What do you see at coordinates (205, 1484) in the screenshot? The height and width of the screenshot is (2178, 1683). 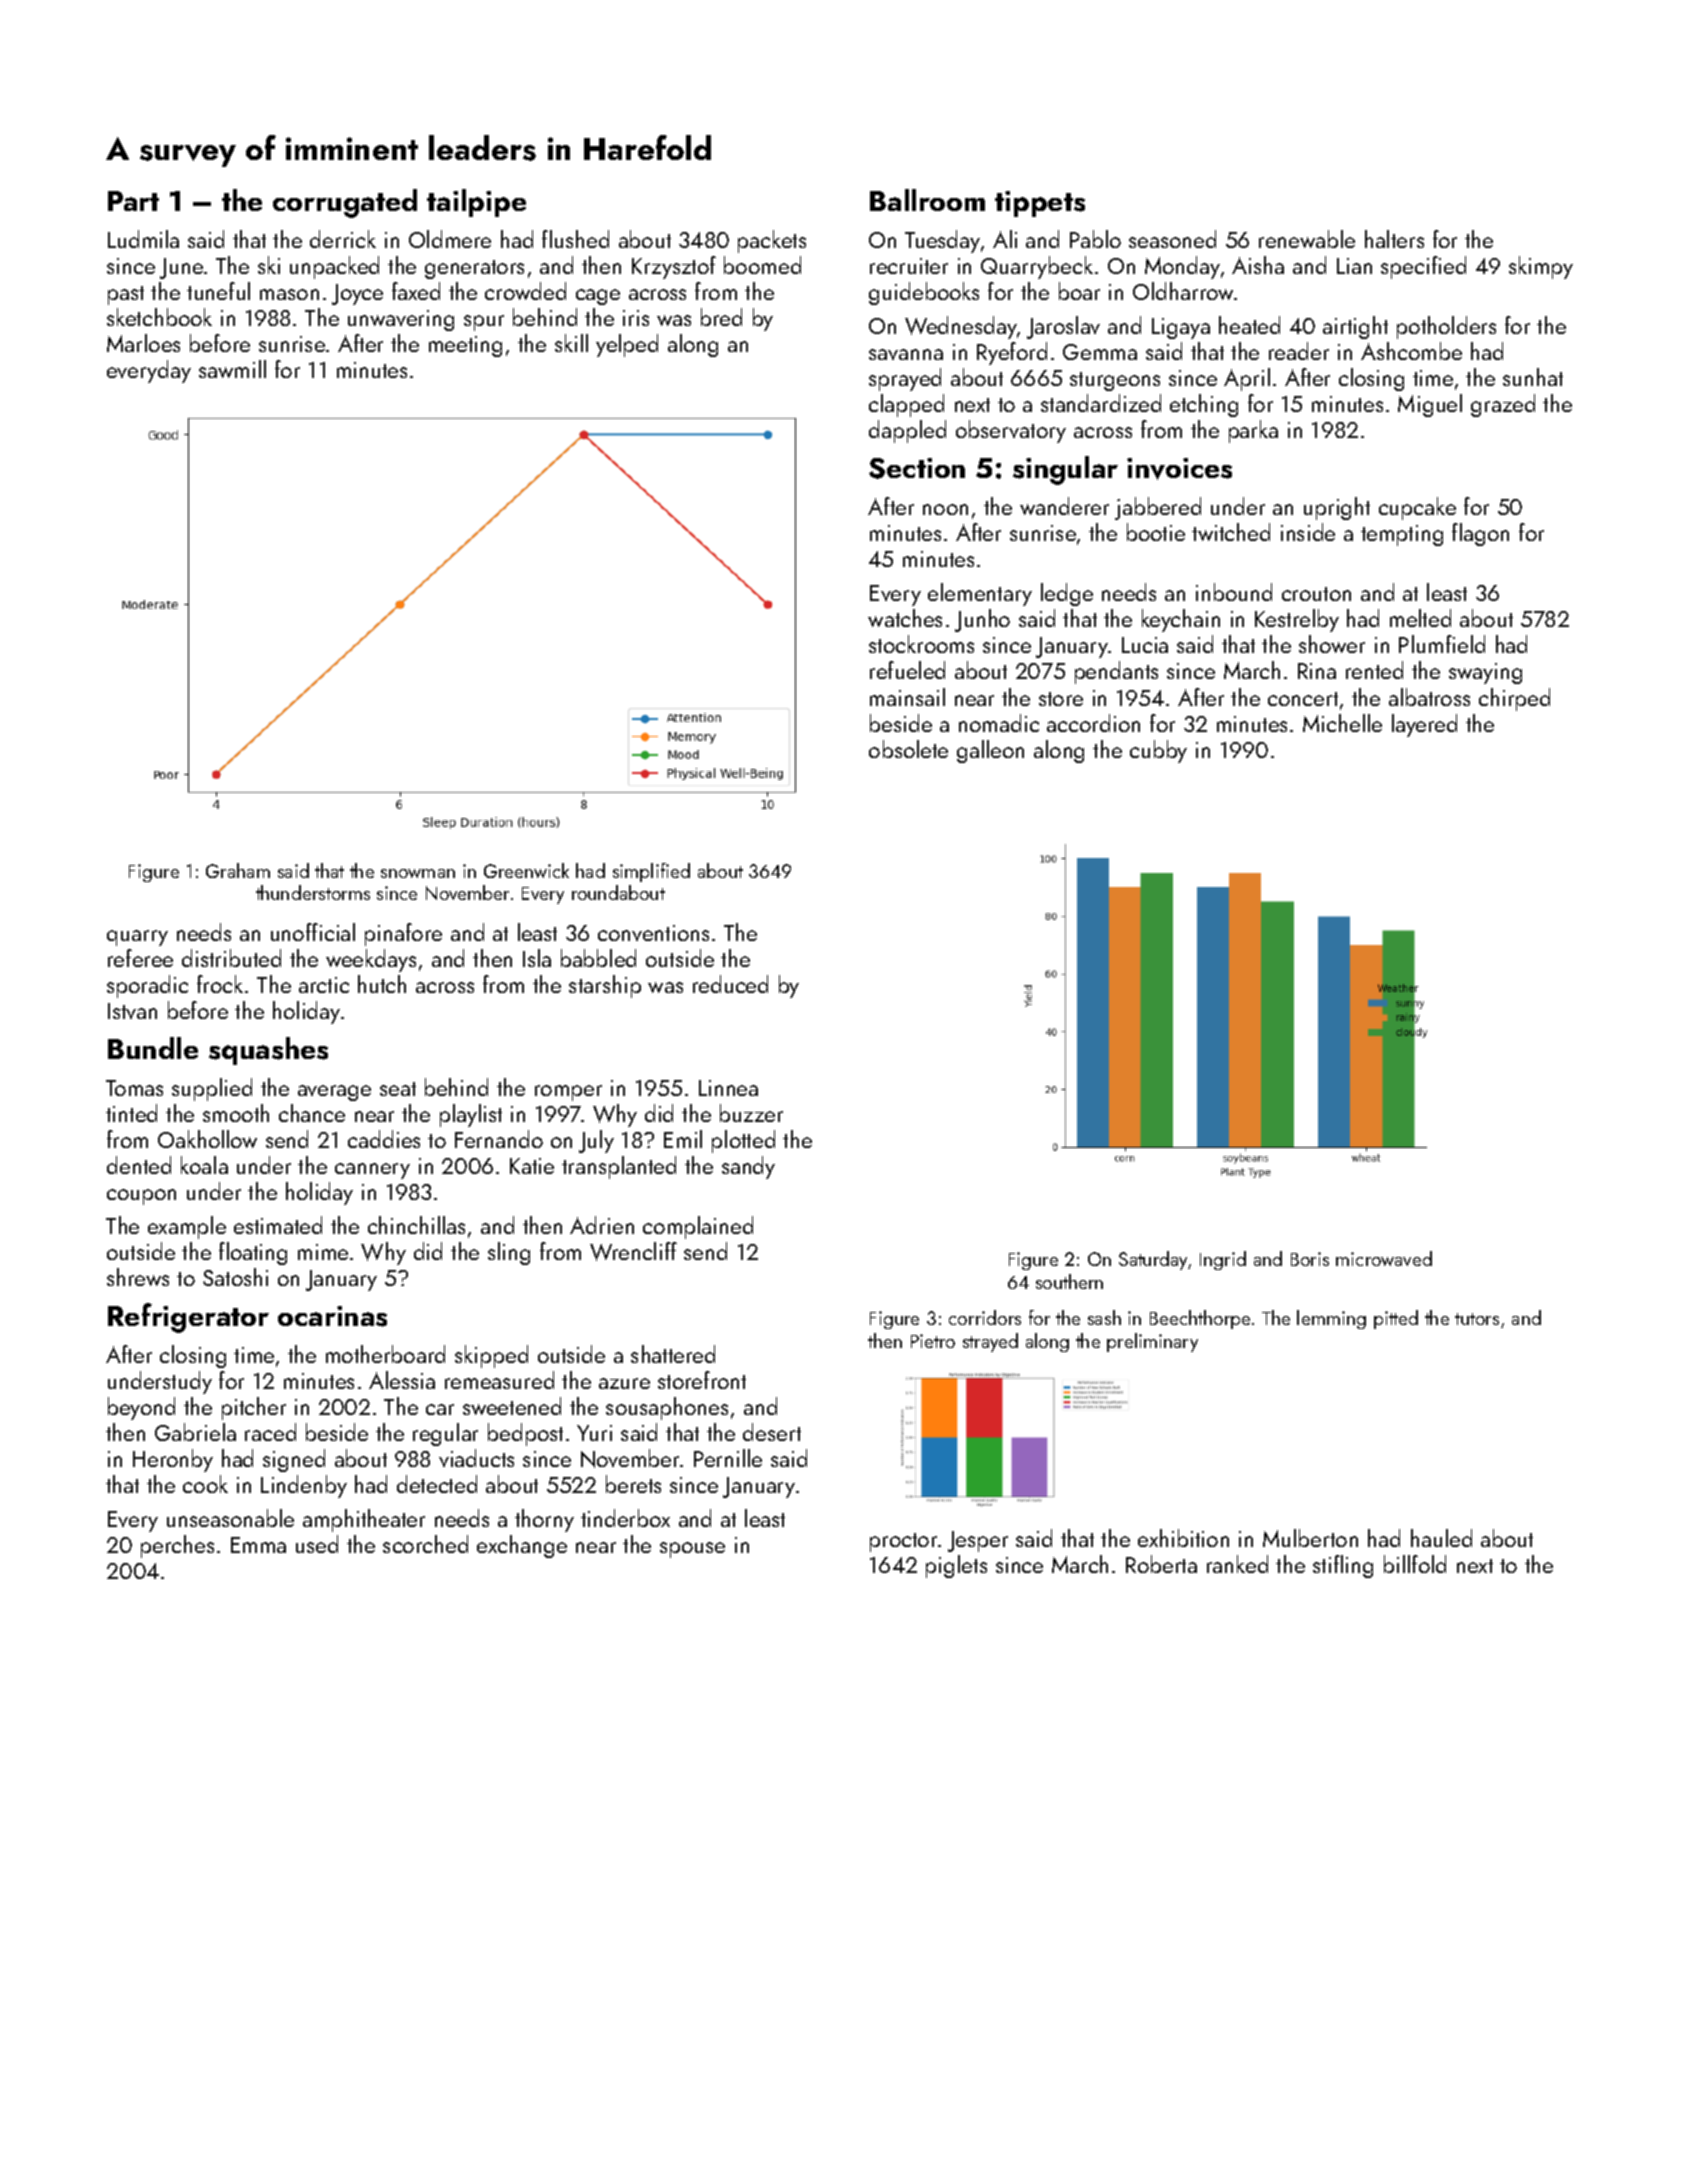 I see `cook` at bounding box center [205, 1484].
